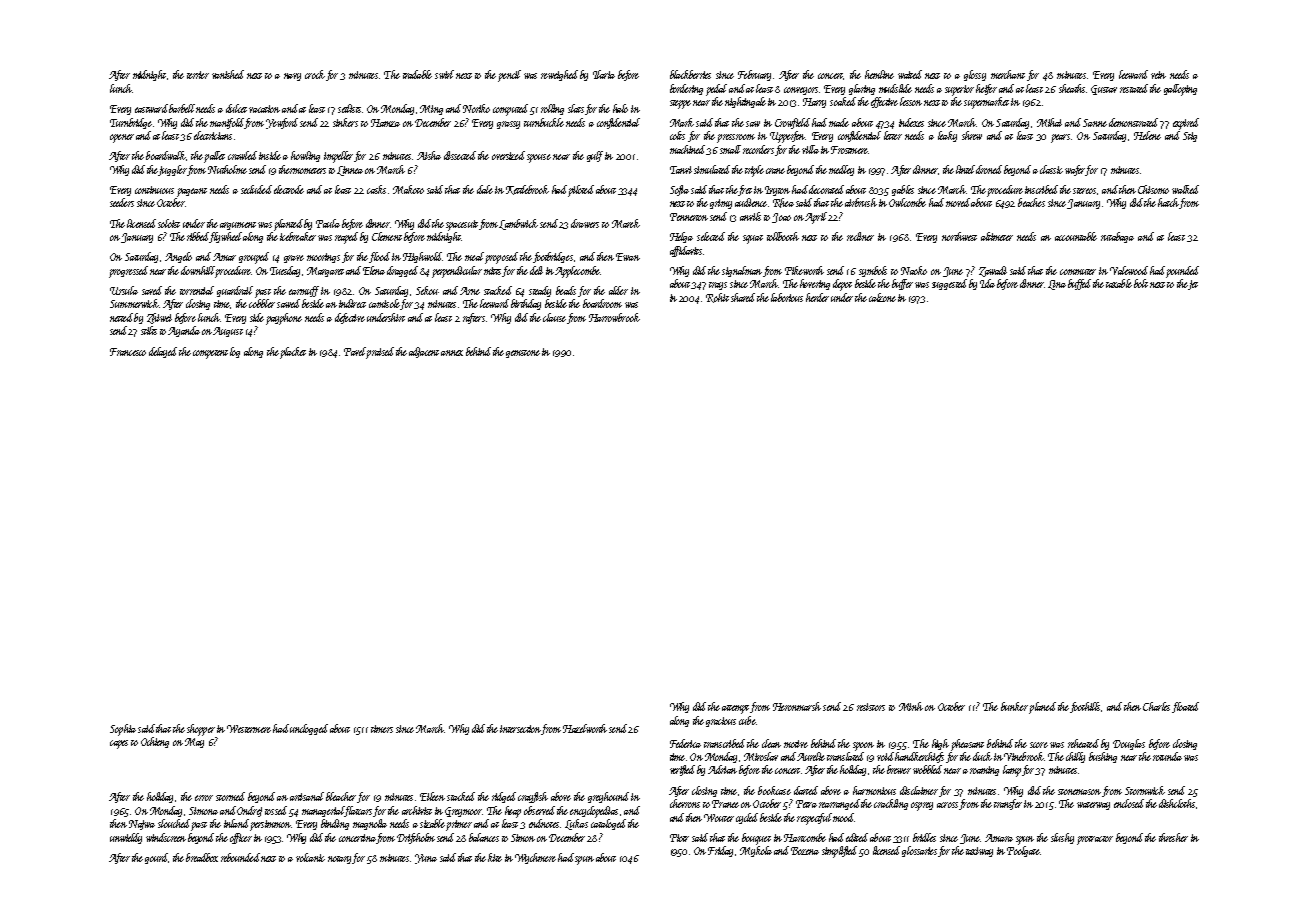 The width and height of the document is (1308, 924). Describe the element at coordinates (495, 857) in the document. I see `kite` at that location.
